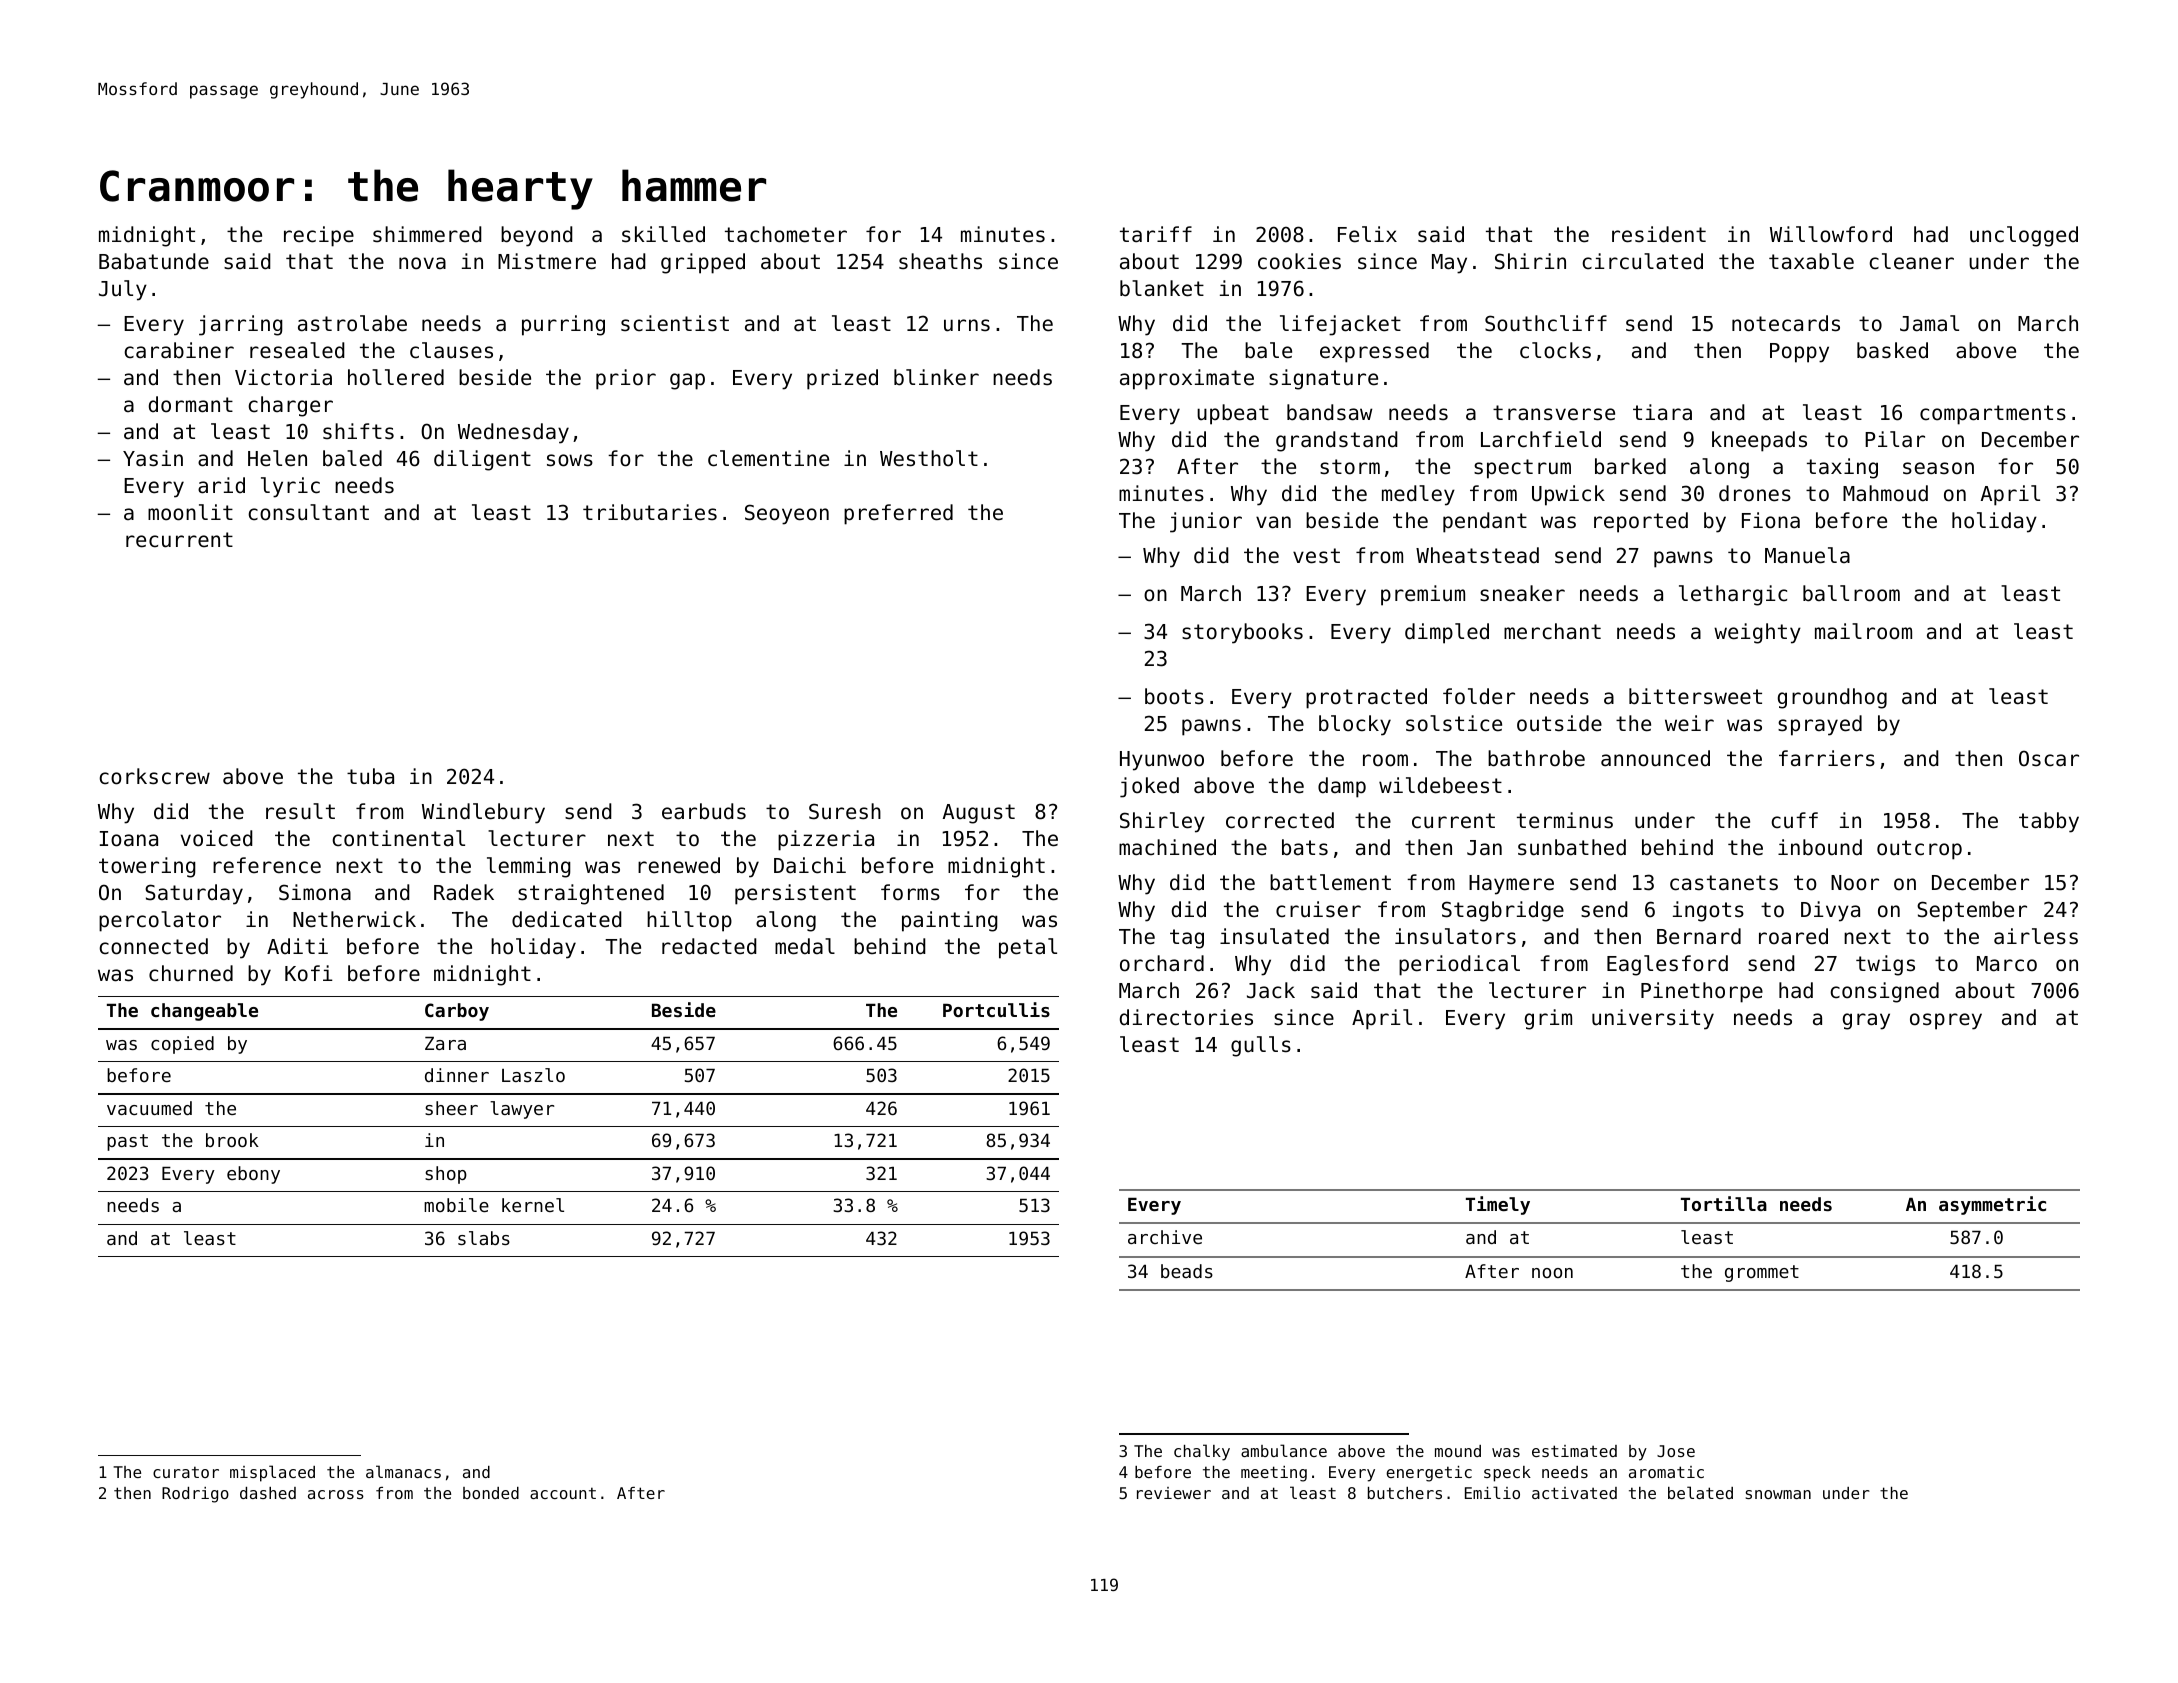  I want to click on notecards, so click(1786, 323).
